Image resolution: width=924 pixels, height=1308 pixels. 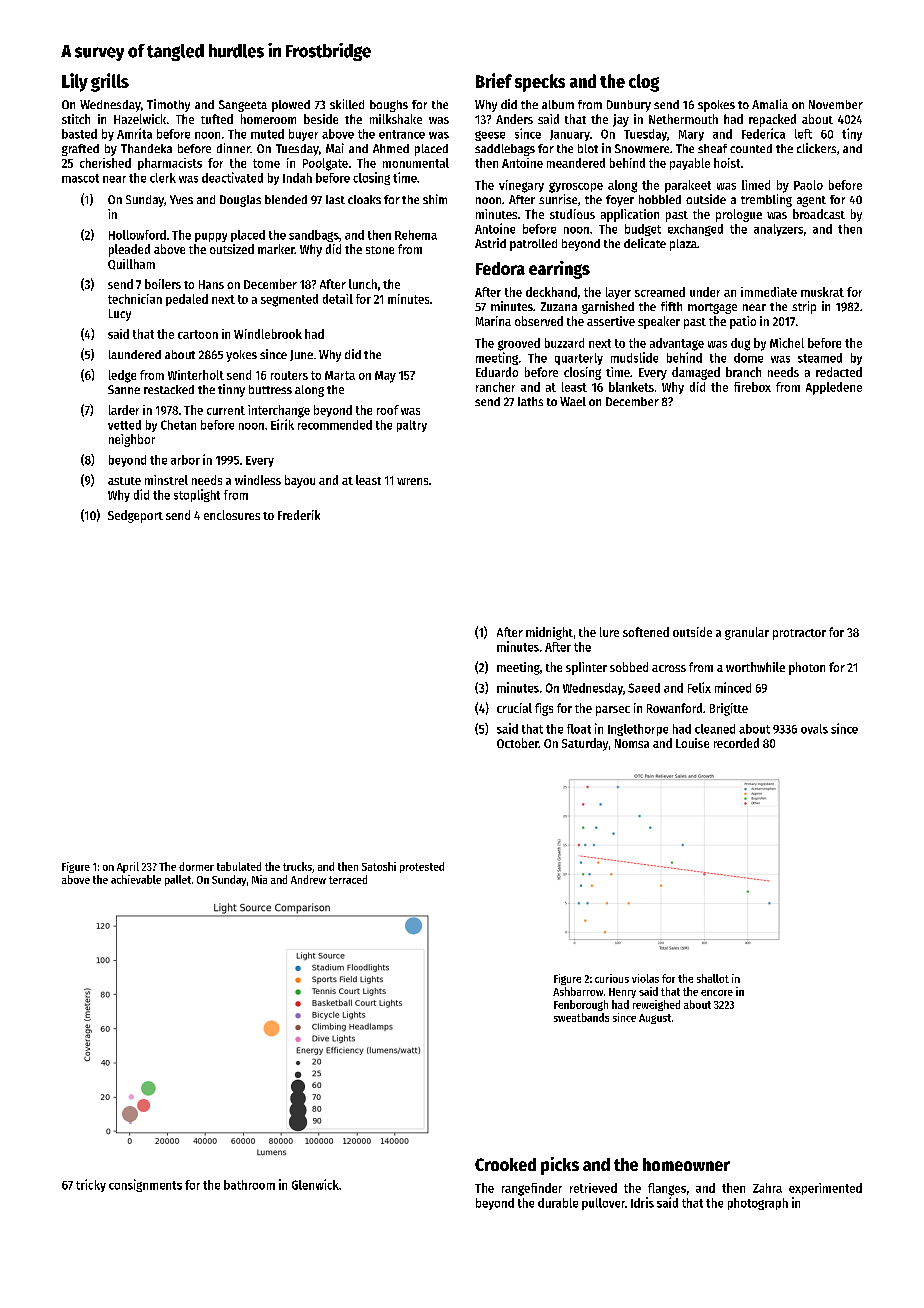 I want to click on ledge, so click(x=122, y=376).
